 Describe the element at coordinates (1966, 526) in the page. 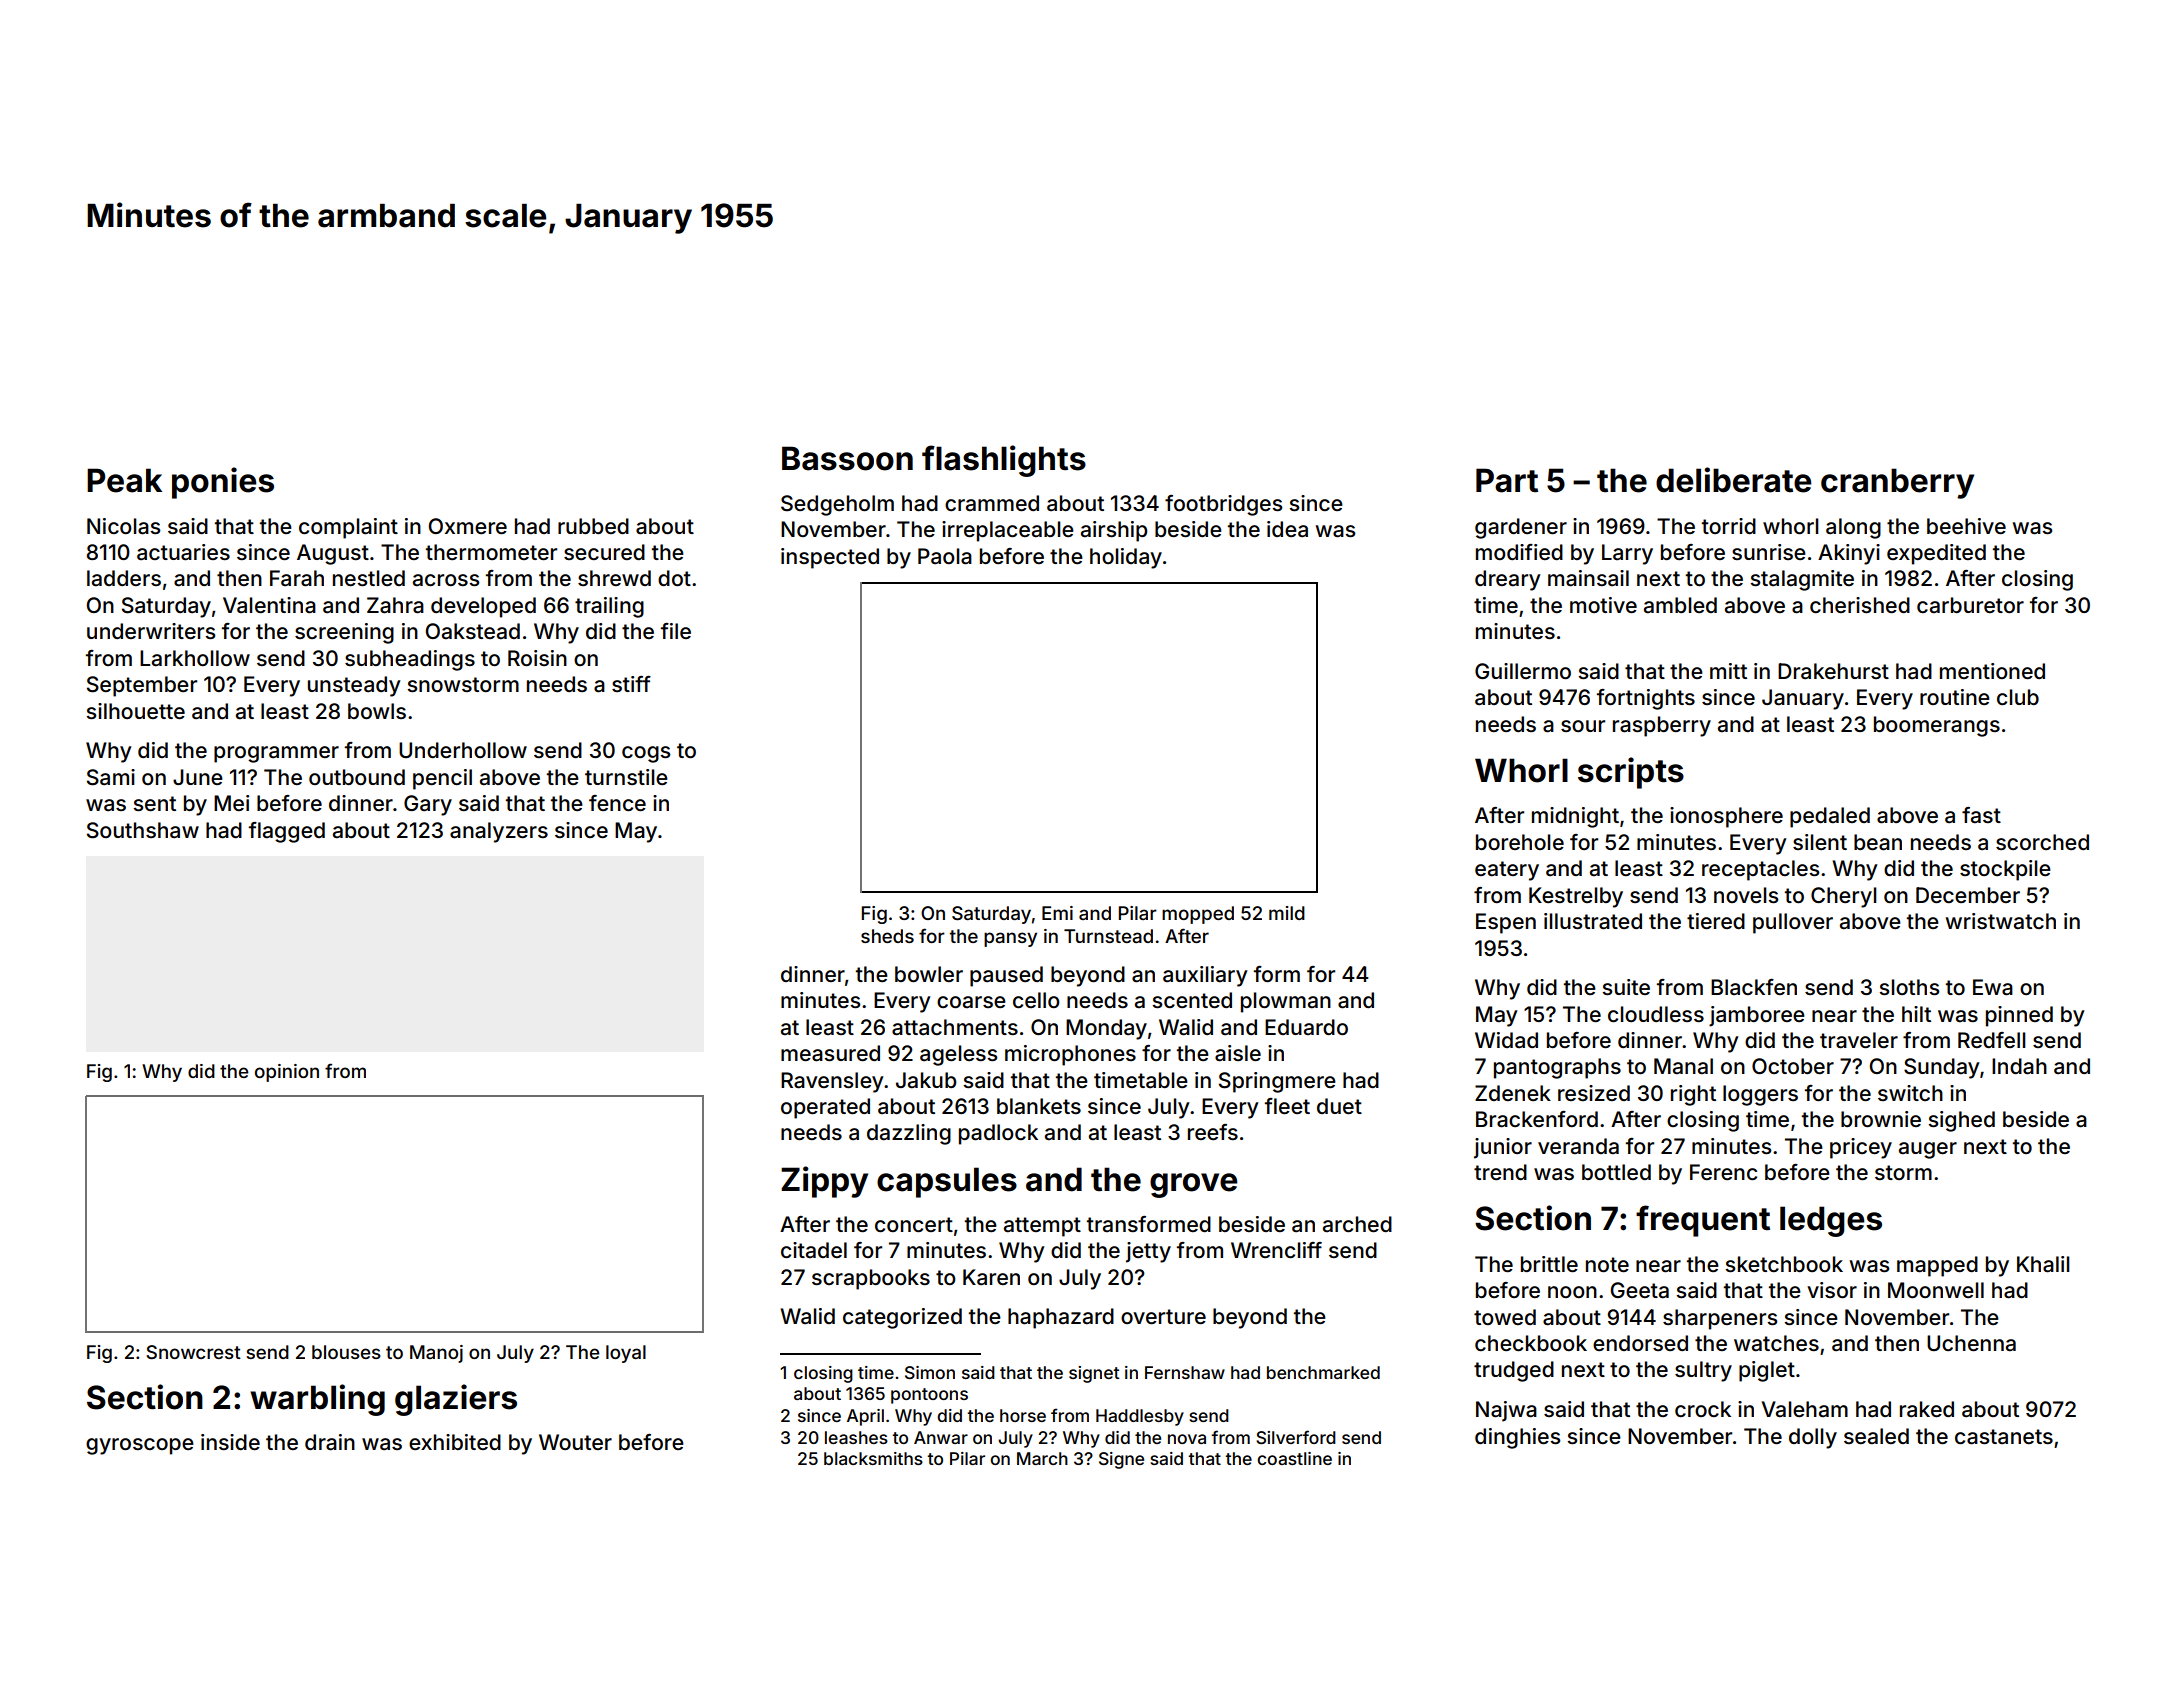

I see `beehive` at that location.
